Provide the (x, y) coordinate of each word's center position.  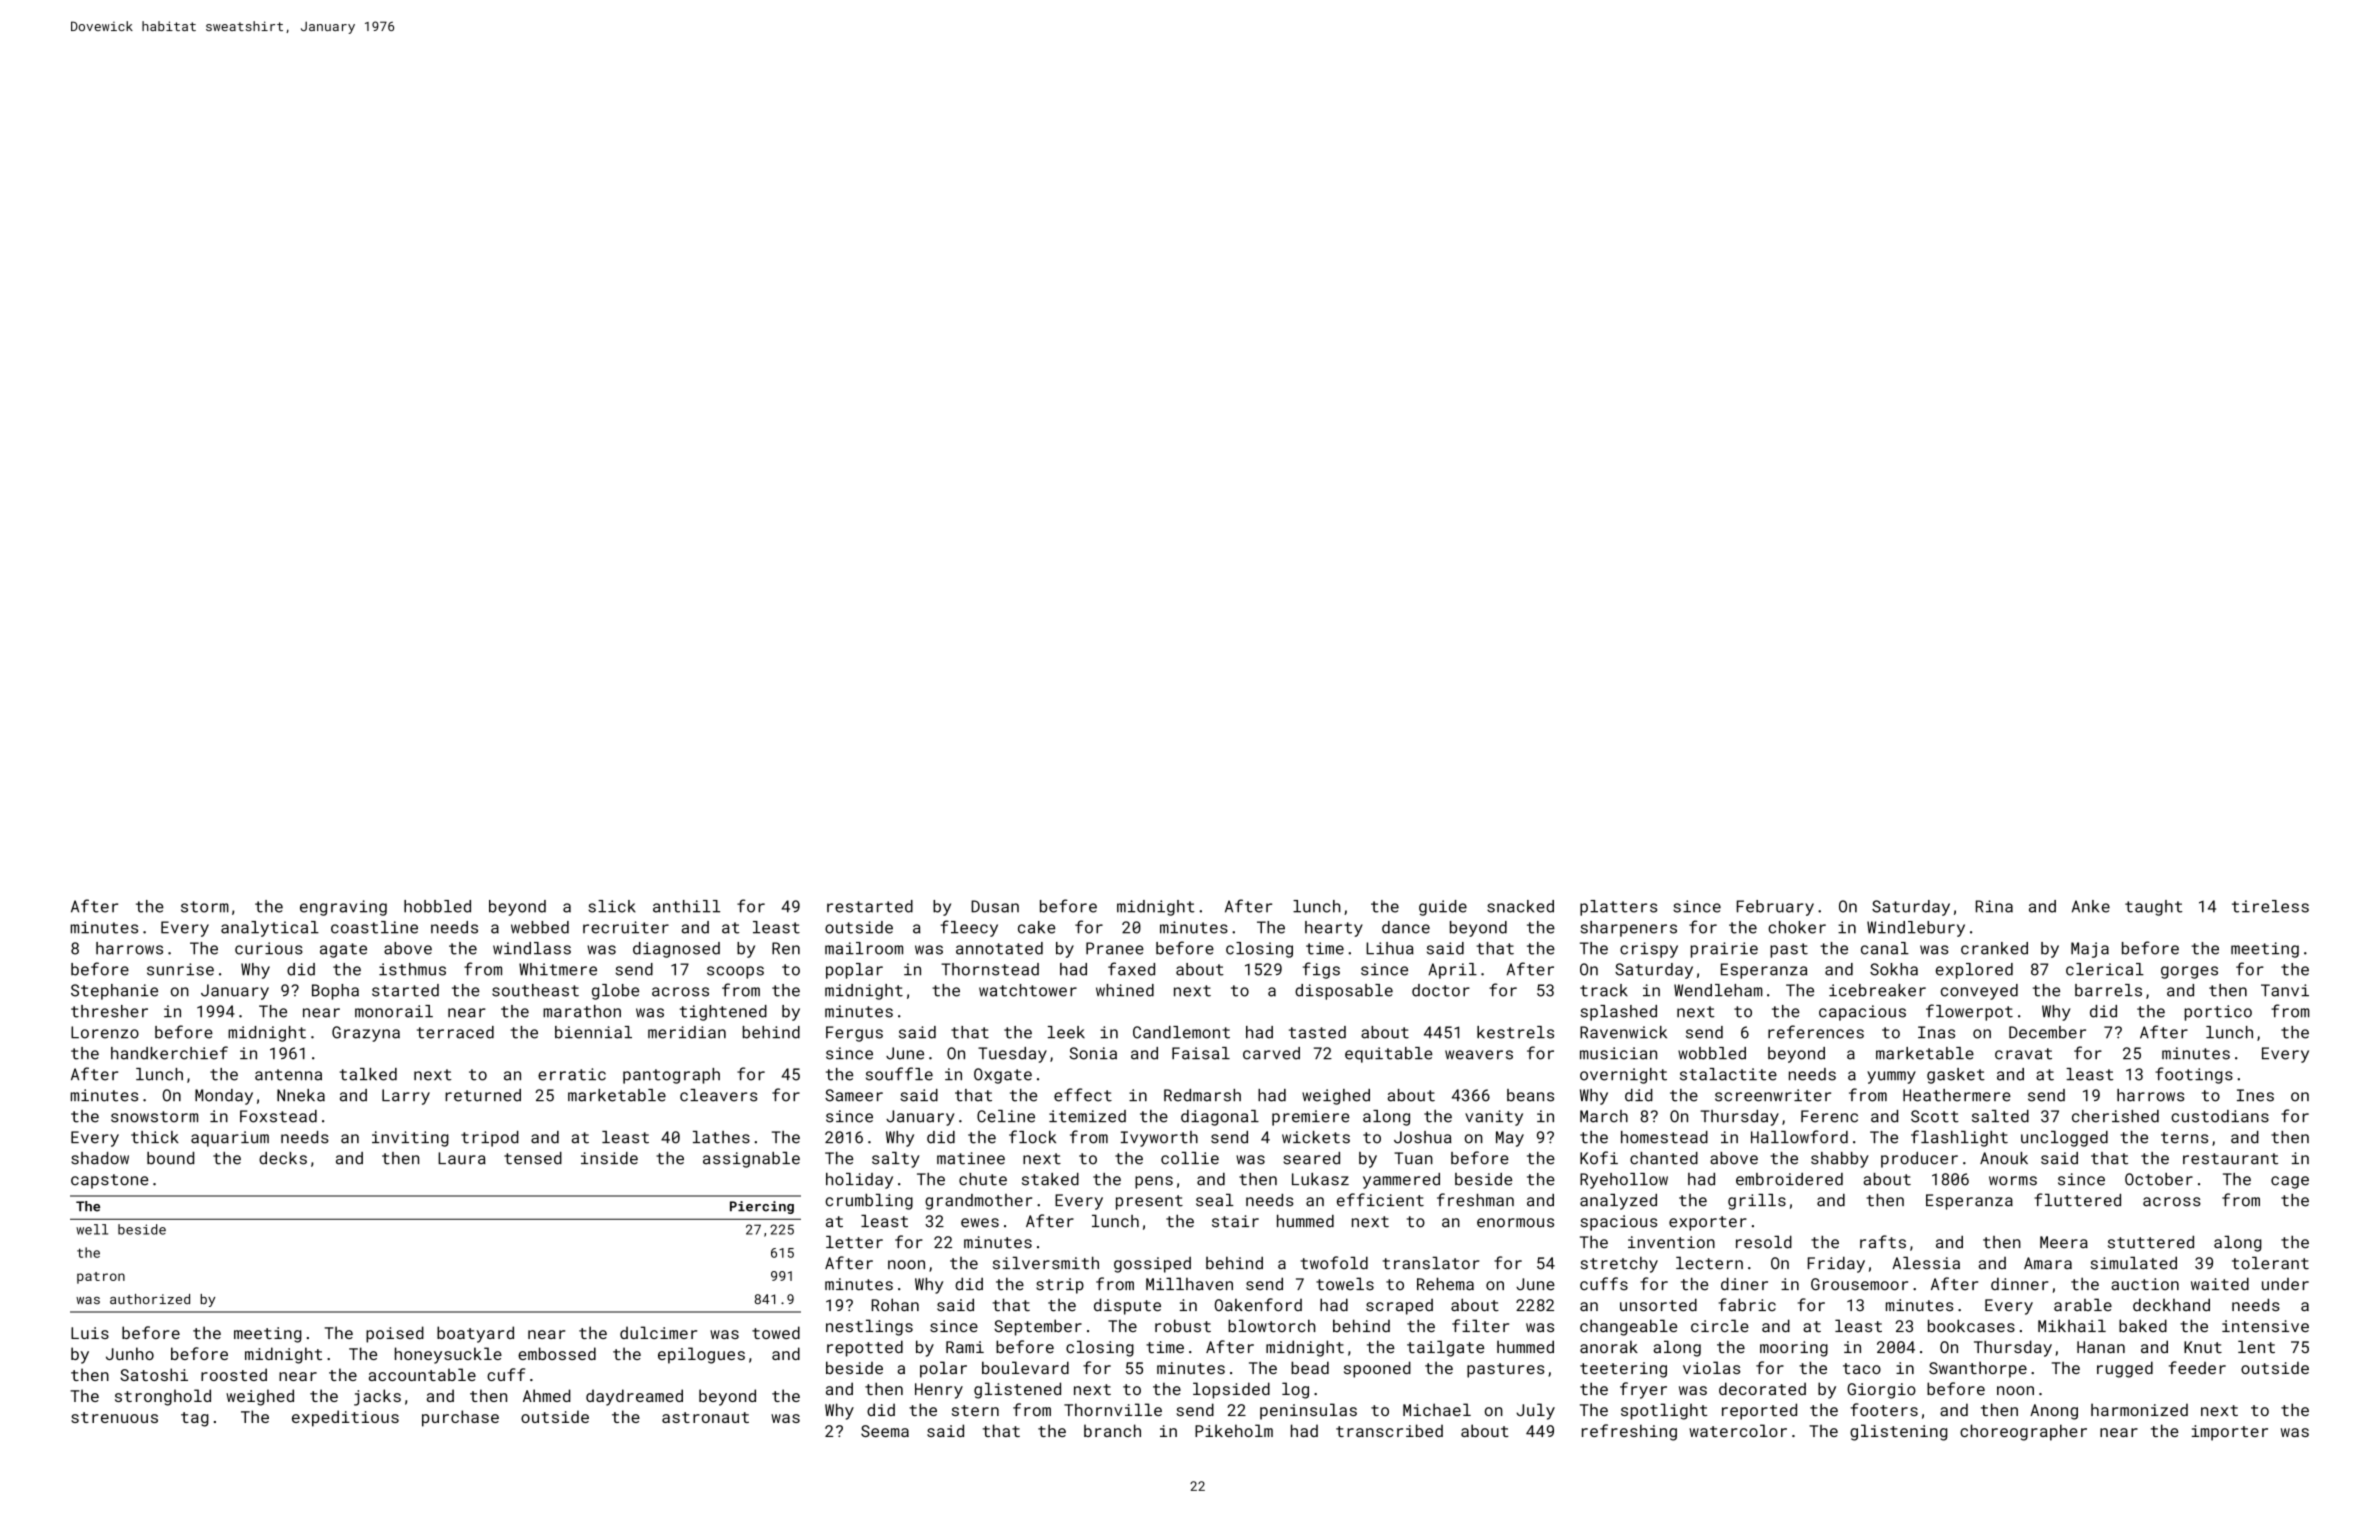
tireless (2270, 906)
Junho (130, 1353)
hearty (1334, 929)
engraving (343, 908)
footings (2194, 1075)
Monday (224, 1097)
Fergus (854, 1034)
